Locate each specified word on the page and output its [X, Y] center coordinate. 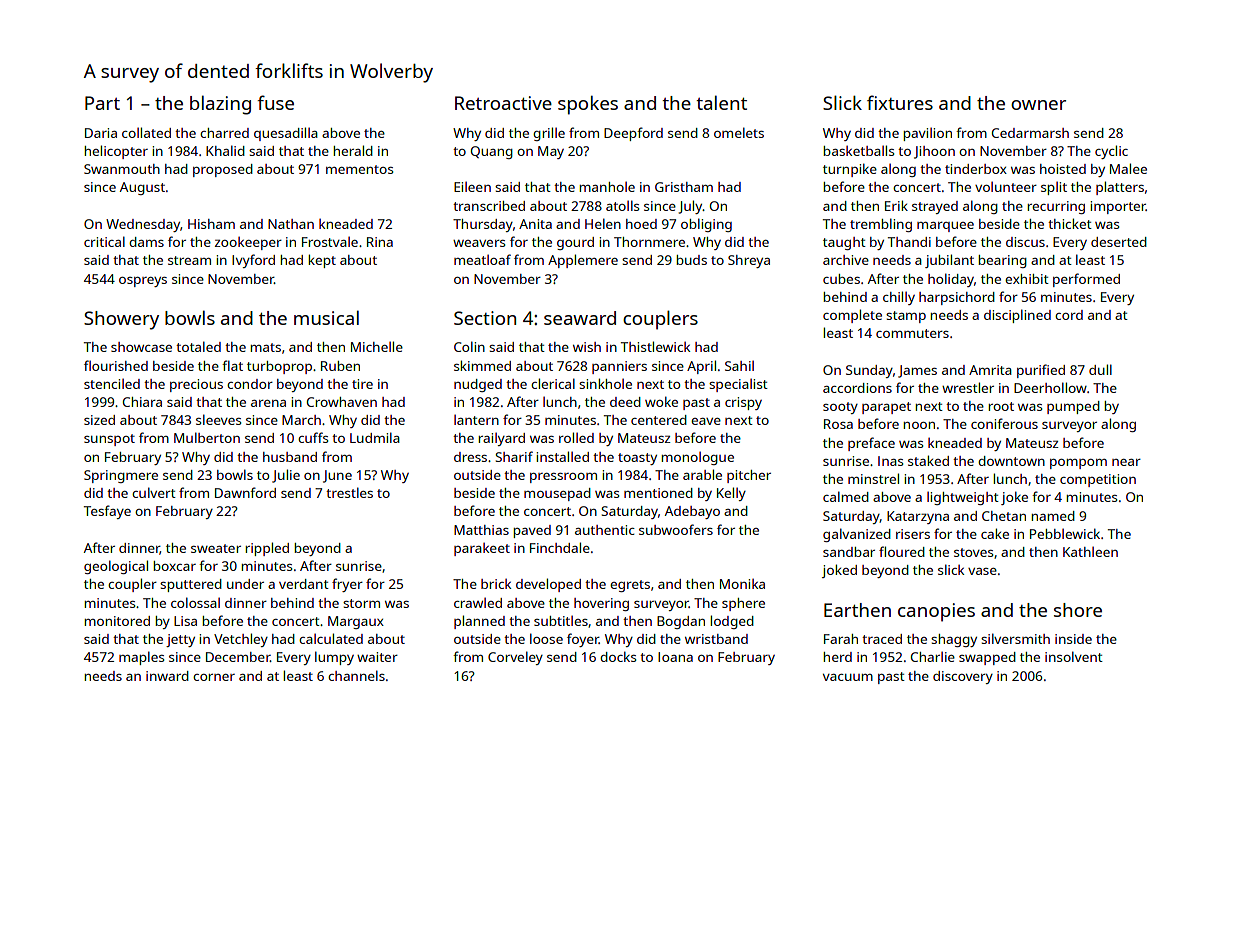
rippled [267, 549]
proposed [223, 170]
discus [1025, 242]
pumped [1073, 407]
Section [485, 318]
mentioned [658, 493]
